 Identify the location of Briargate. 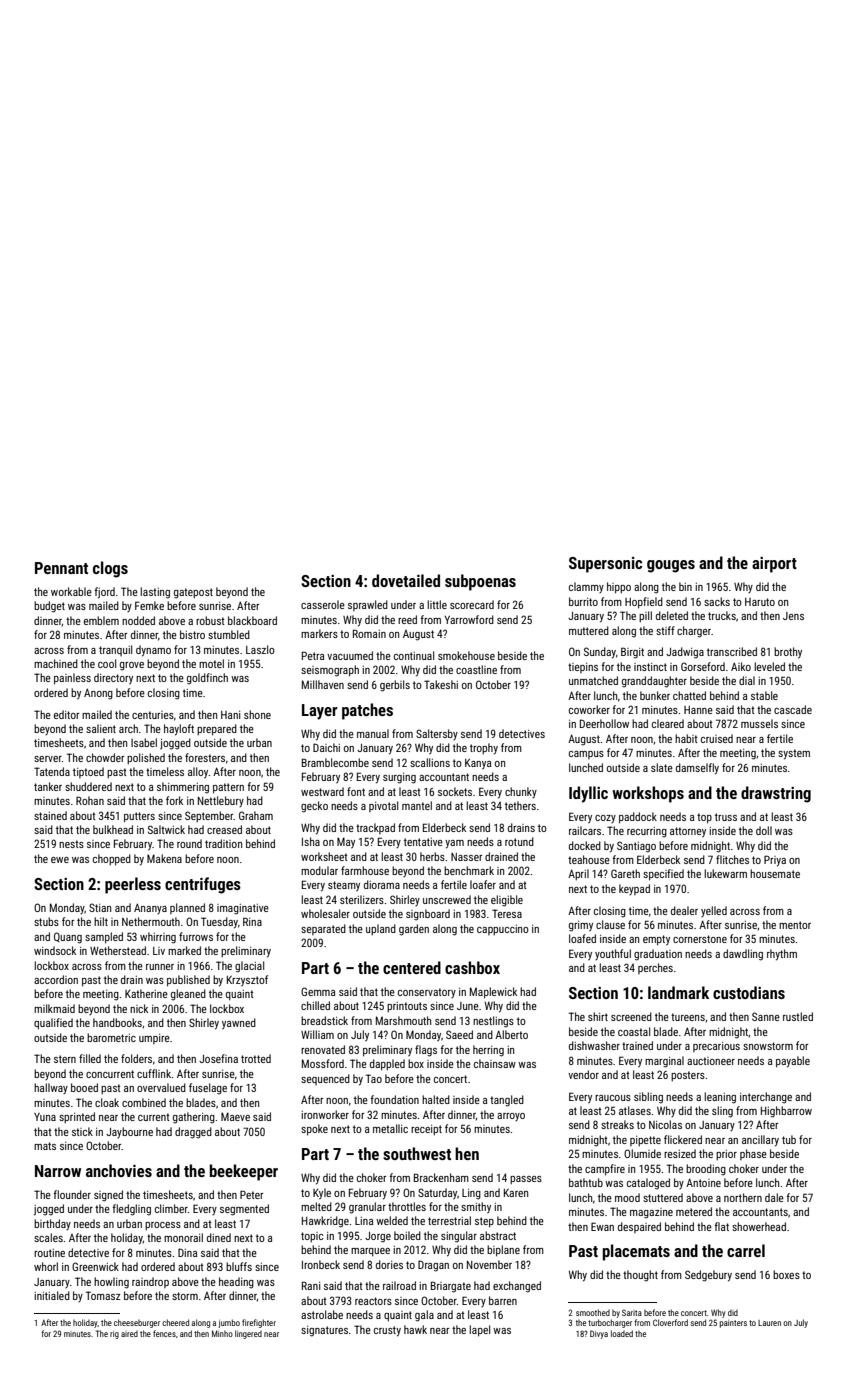
(451, 1287).
